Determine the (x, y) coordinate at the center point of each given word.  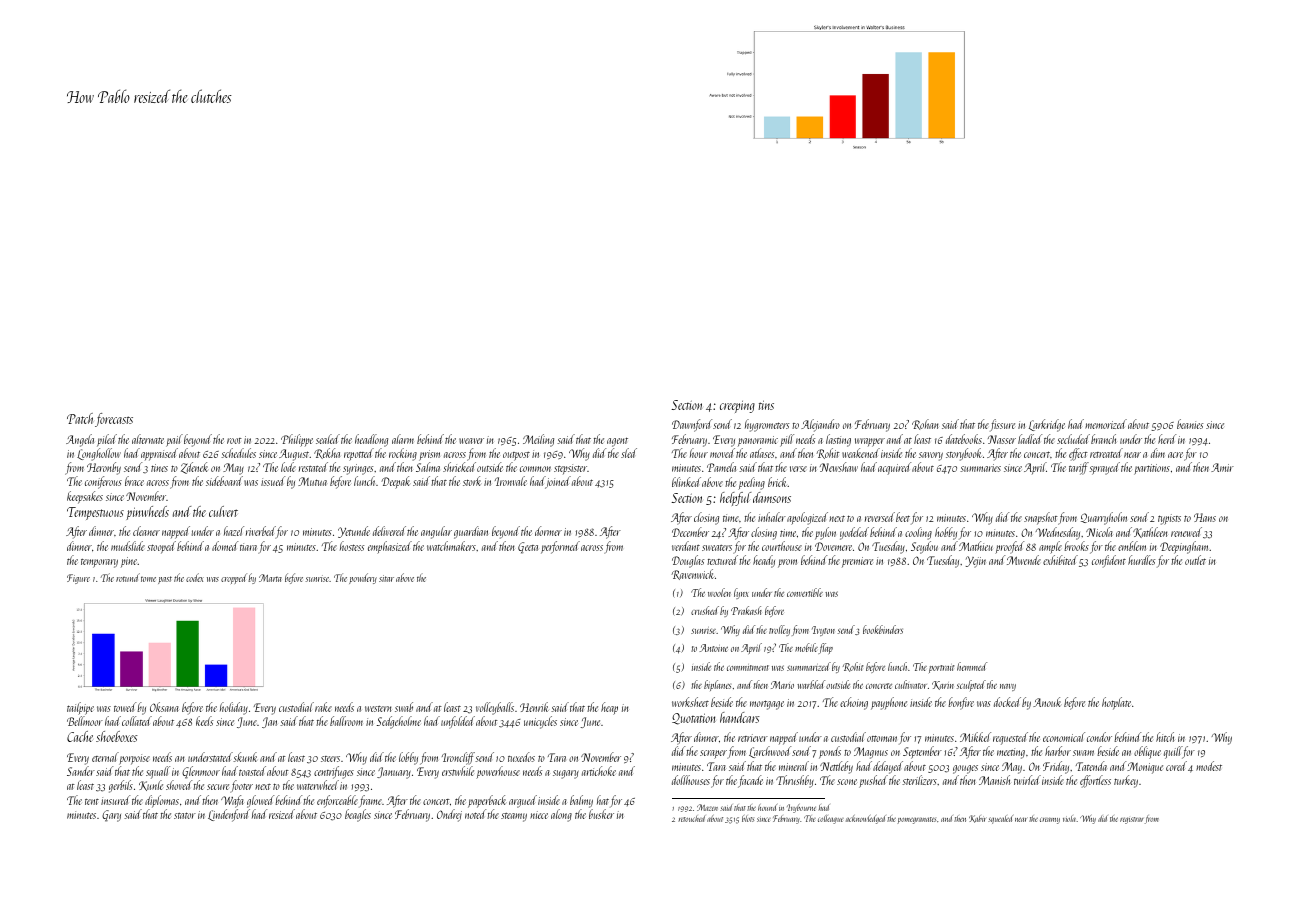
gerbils (121, 786)
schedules (238, 453)
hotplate (1116, 703)
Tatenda (1091, 766)
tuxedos (521, 757)
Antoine (713, 648)
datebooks (964, 439)
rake (323, 707)
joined (557, 483)
